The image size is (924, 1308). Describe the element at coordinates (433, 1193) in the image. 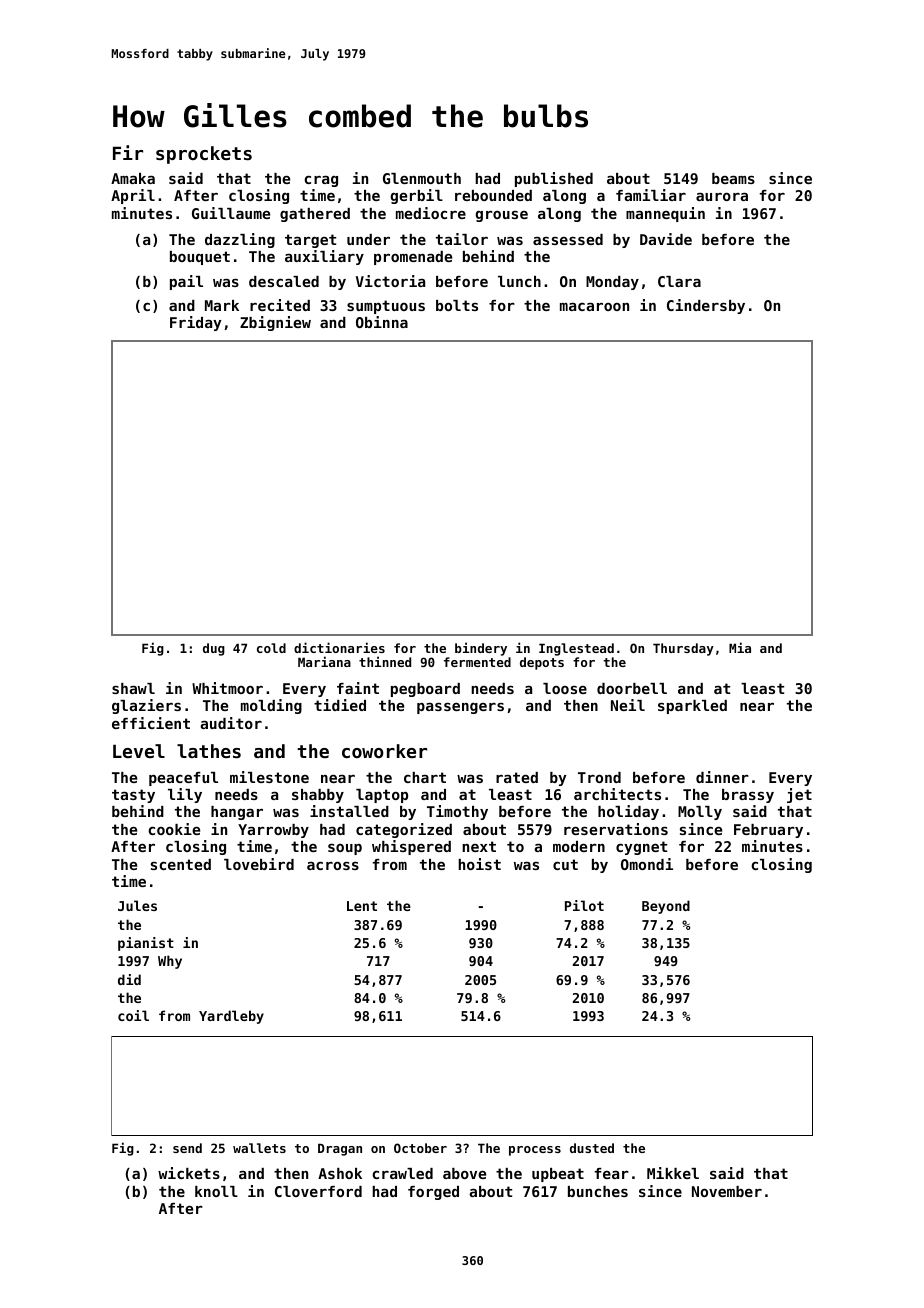

I see `forged` at that location.
